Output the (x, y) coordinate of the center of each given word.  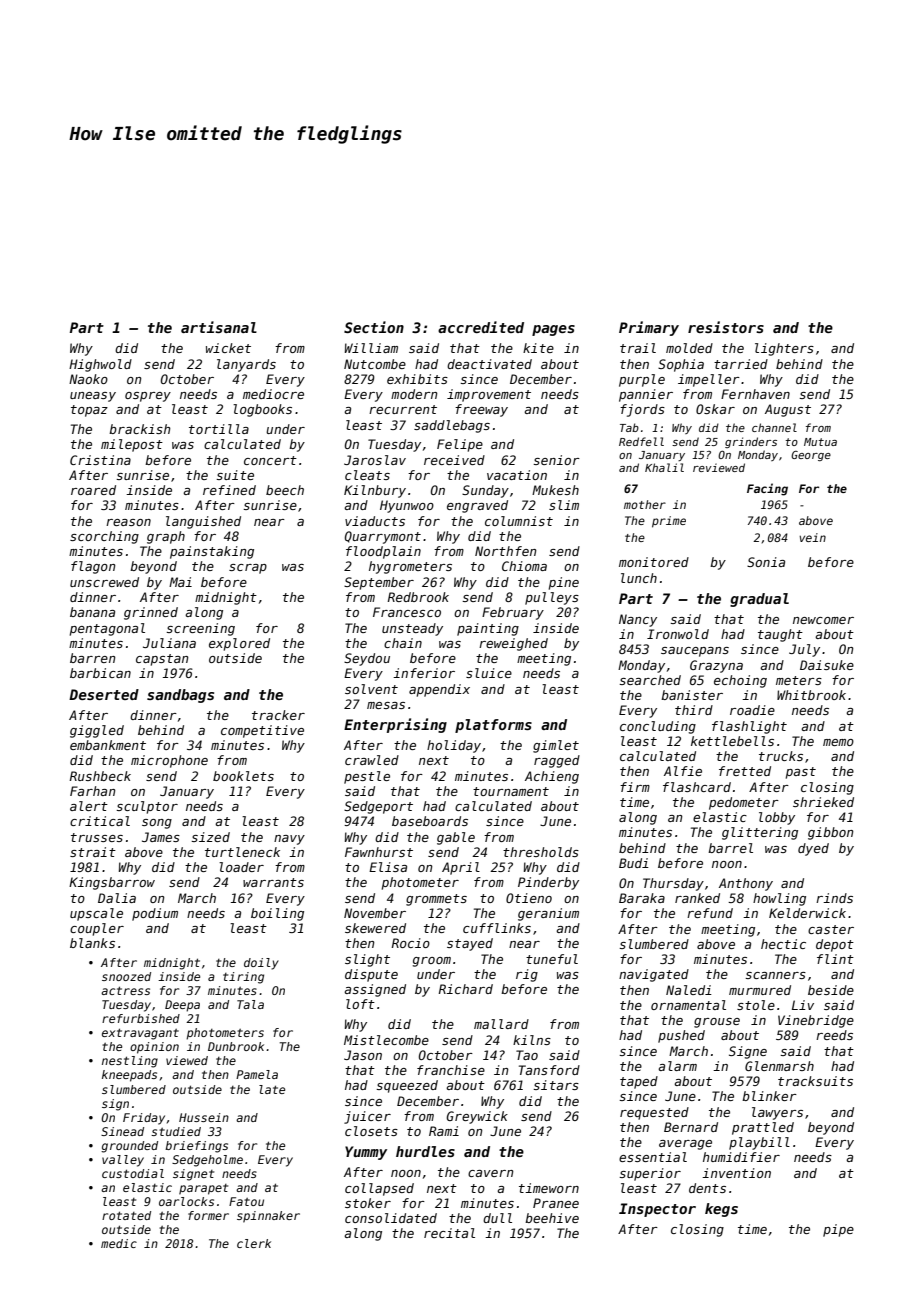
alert (89, 806)
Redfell (641, 441)
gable (456, 838)
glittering (760, 833)
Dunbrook (236, 1046)
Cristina (100, 460)
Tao (527, 1055)
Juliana (169, 643)
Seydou (367, 659)
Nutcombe (375, 364)
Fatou (246, 1201)
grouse (717, 1023)
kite (538, 348)
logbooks (262, 410)
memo (838, 742)
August (788, 410)
